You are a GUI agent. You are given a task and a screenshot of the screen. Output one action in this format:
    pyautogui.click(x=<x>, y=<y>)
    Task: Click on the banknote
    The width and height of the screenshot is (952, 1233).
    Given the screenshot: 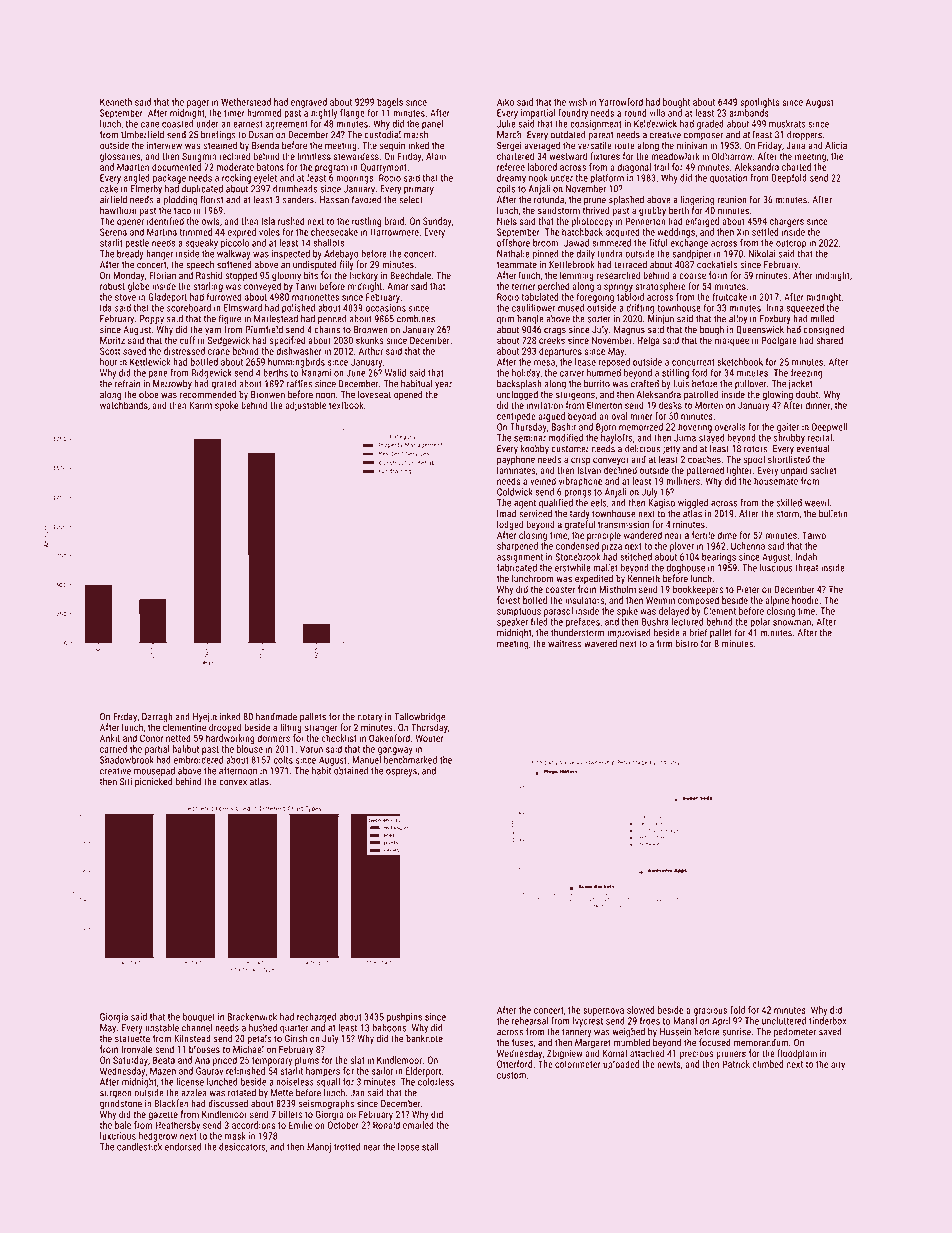 What is the action you would take?
    pyautogui.click(x=424, y=1038)
